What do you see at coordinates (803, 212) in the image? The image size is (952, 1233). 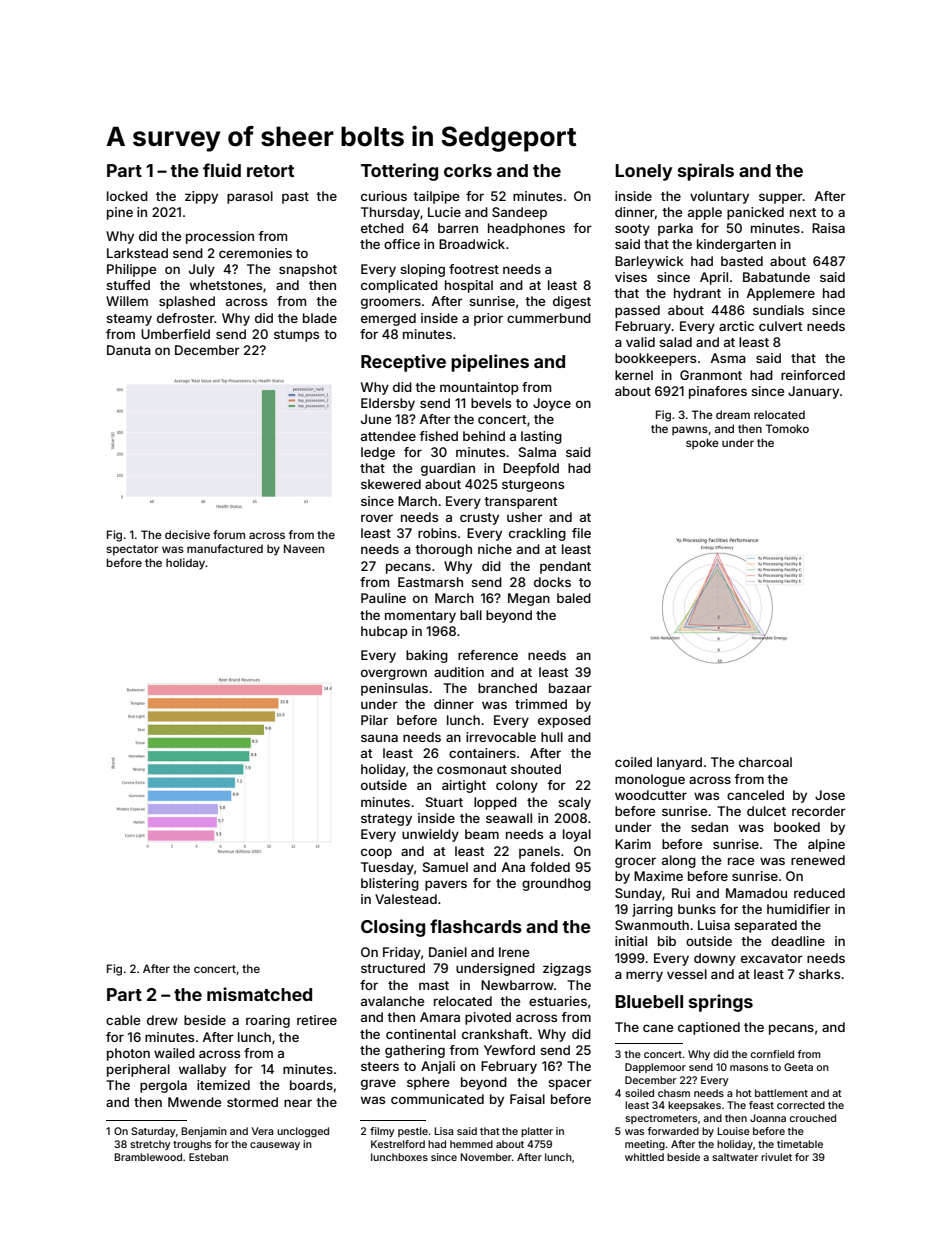 I see `next` at bounding box center [803, 212].
